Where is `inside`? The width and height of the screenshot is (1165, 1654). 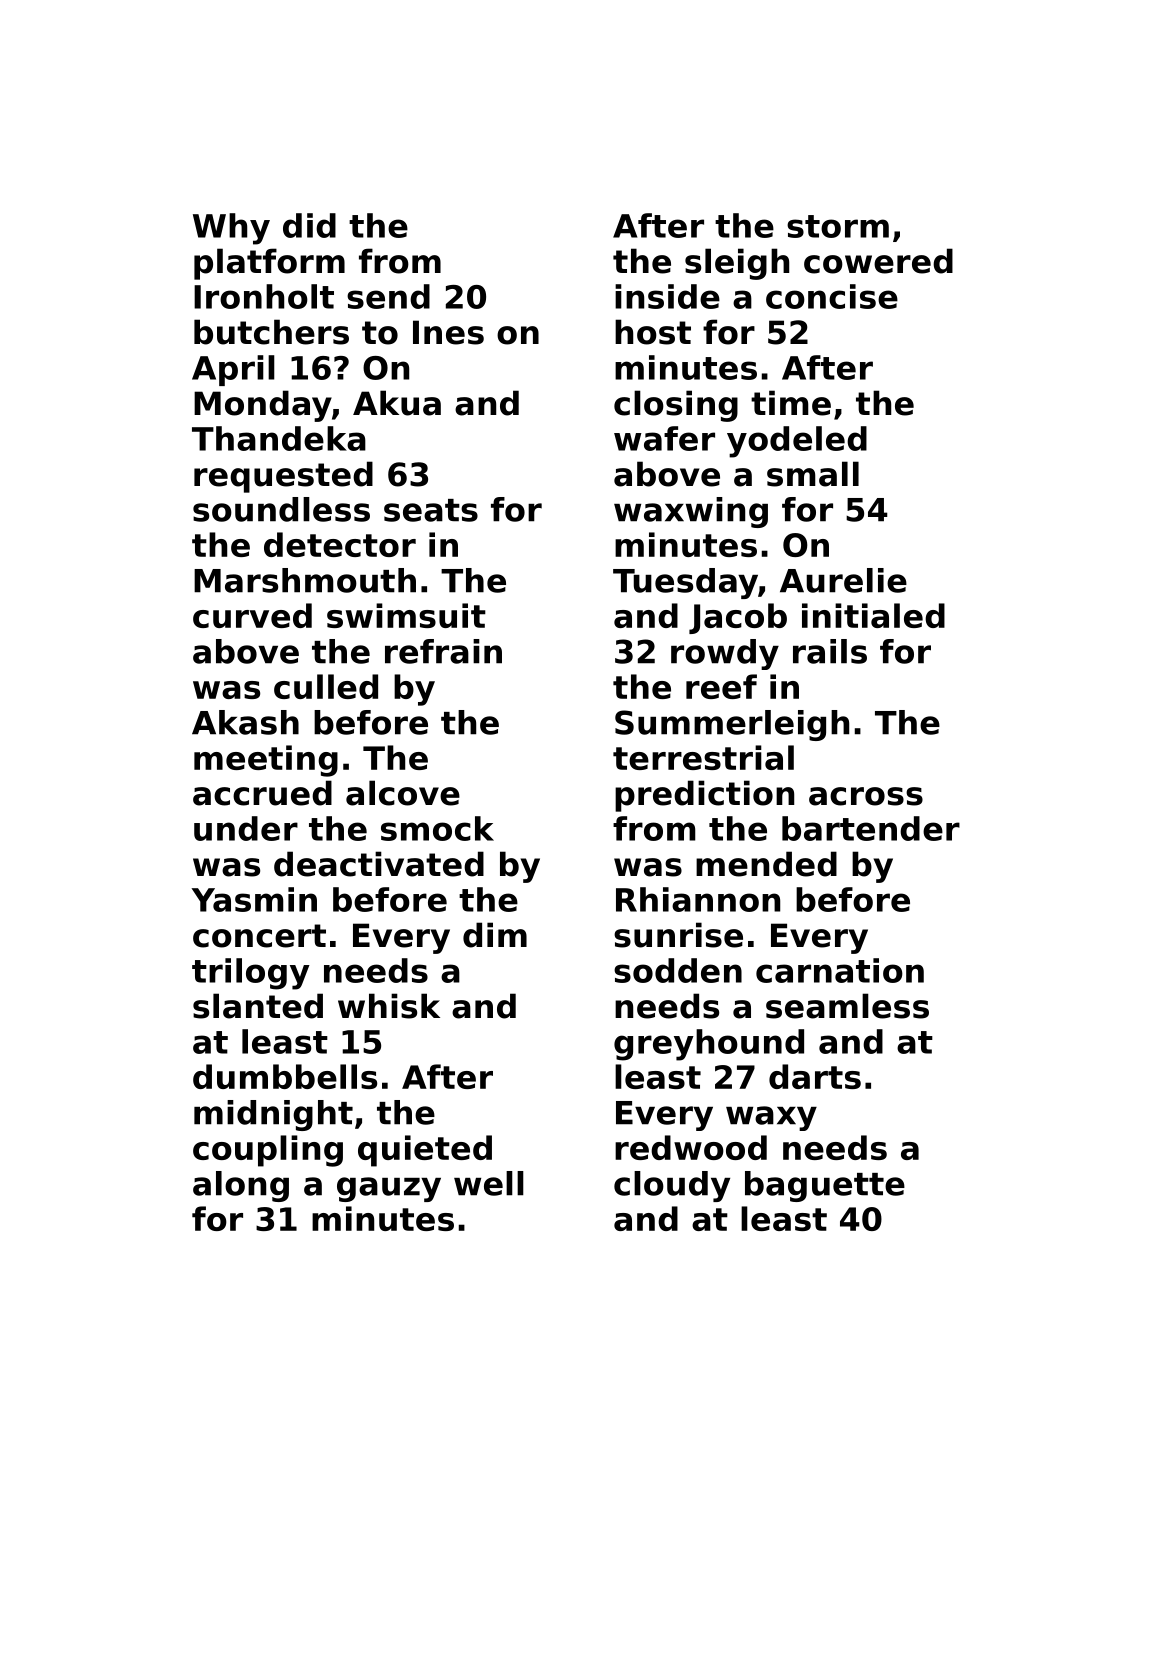
inside is located at coordinates (667, 296).
